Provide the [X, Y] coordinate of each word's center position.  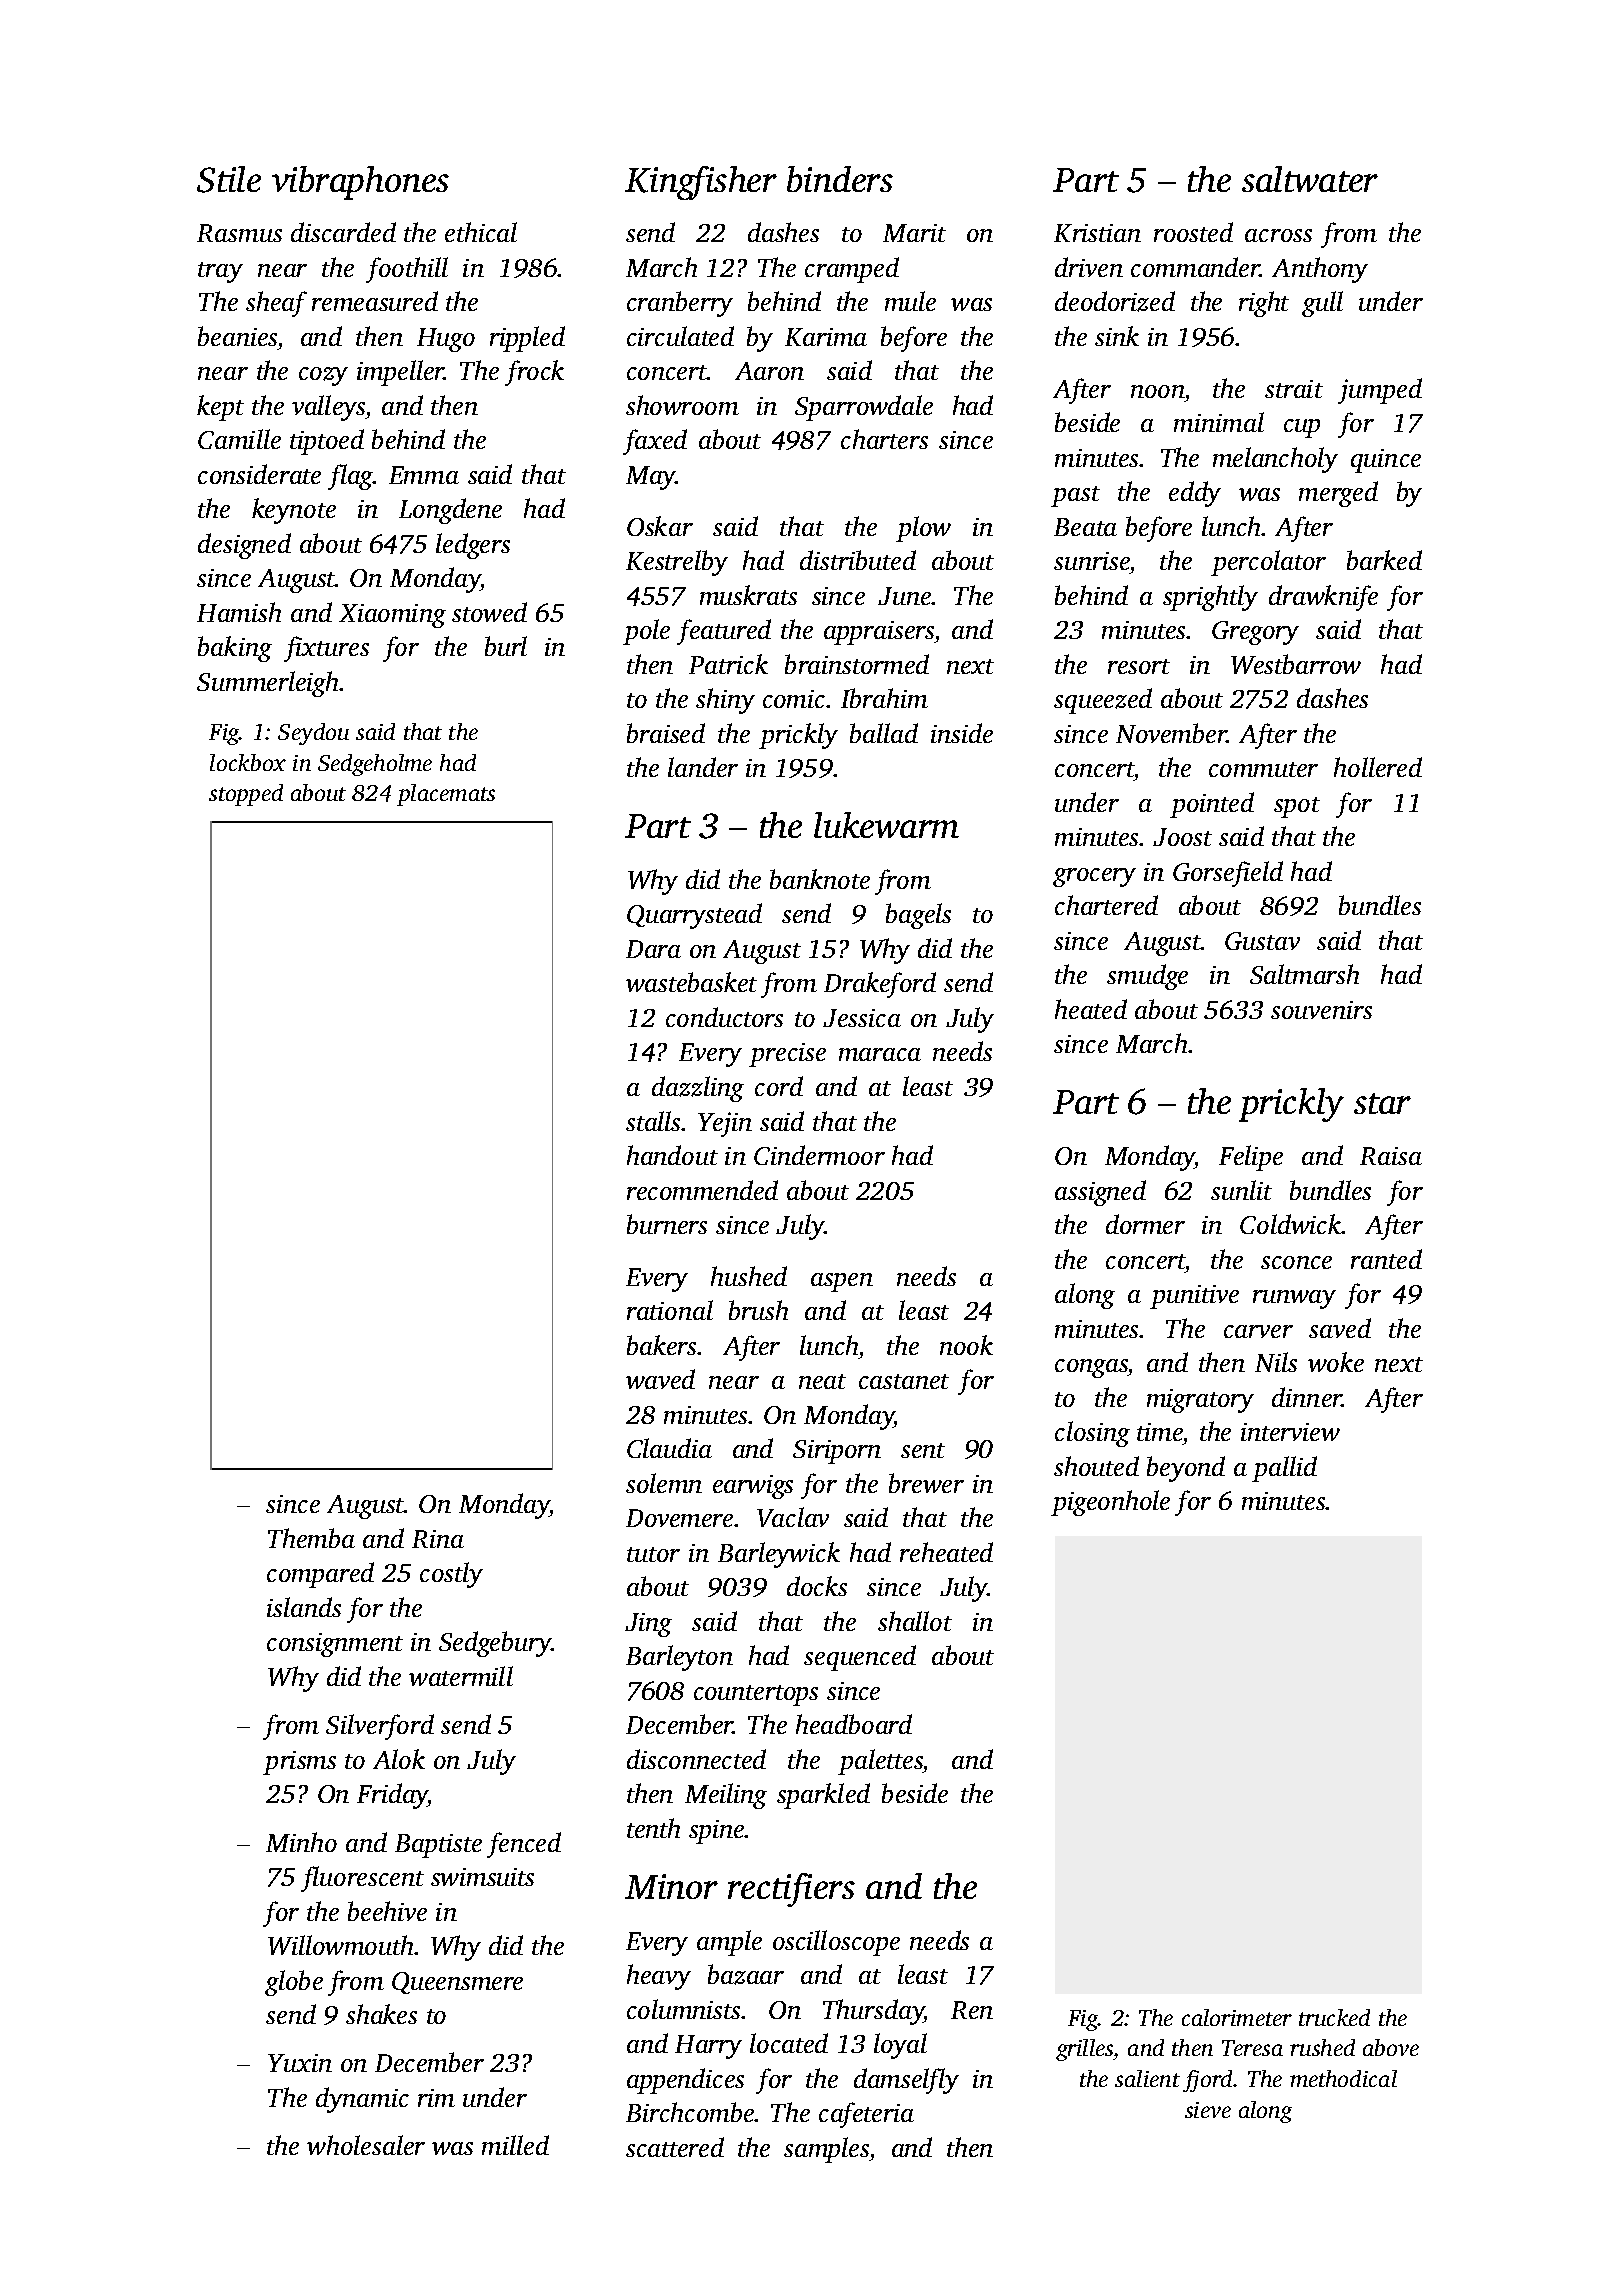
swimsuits [482, 1877]
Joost [1182, 837]
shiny [725, 701]
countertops [756, 1695]
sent [923, 1450]
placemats [446, 795]
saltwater [1310, 179]
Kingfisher [701, 183]
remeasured [375, 301]
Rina [438, 1539]
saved [1340, 1328]
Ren [972, 2010]
